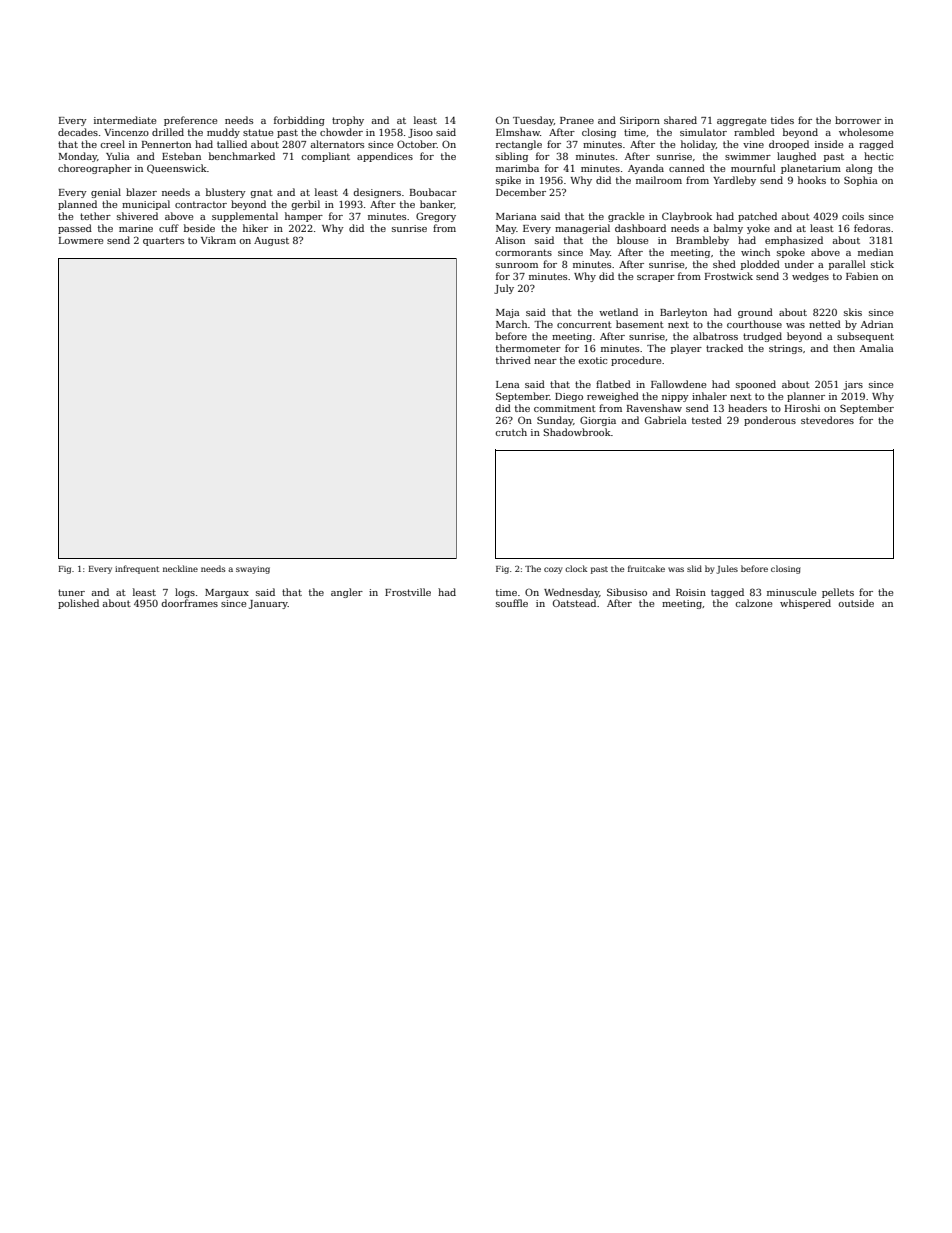 Image resolution: width=952 pixels, height=1233 pixels. I want to click on swaying, so click(253, 570).
